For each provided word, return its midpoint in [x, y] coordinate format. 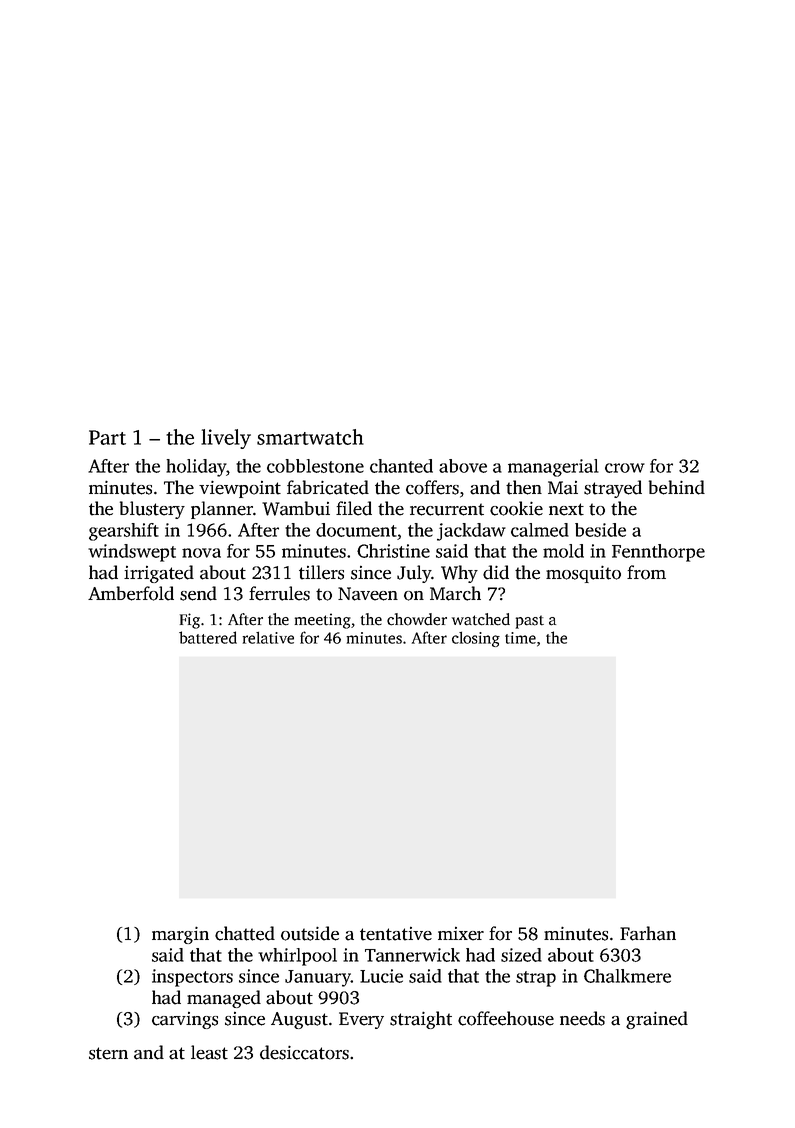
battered [208, 637]
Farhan [648, 933]
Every [361, 1020]
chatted [245, 933]
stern [108, 1053]
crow [625, 468]
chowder [417, 619]
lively [226, 439]
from [646, 572]
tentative [396, 934]
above [463, 466]
